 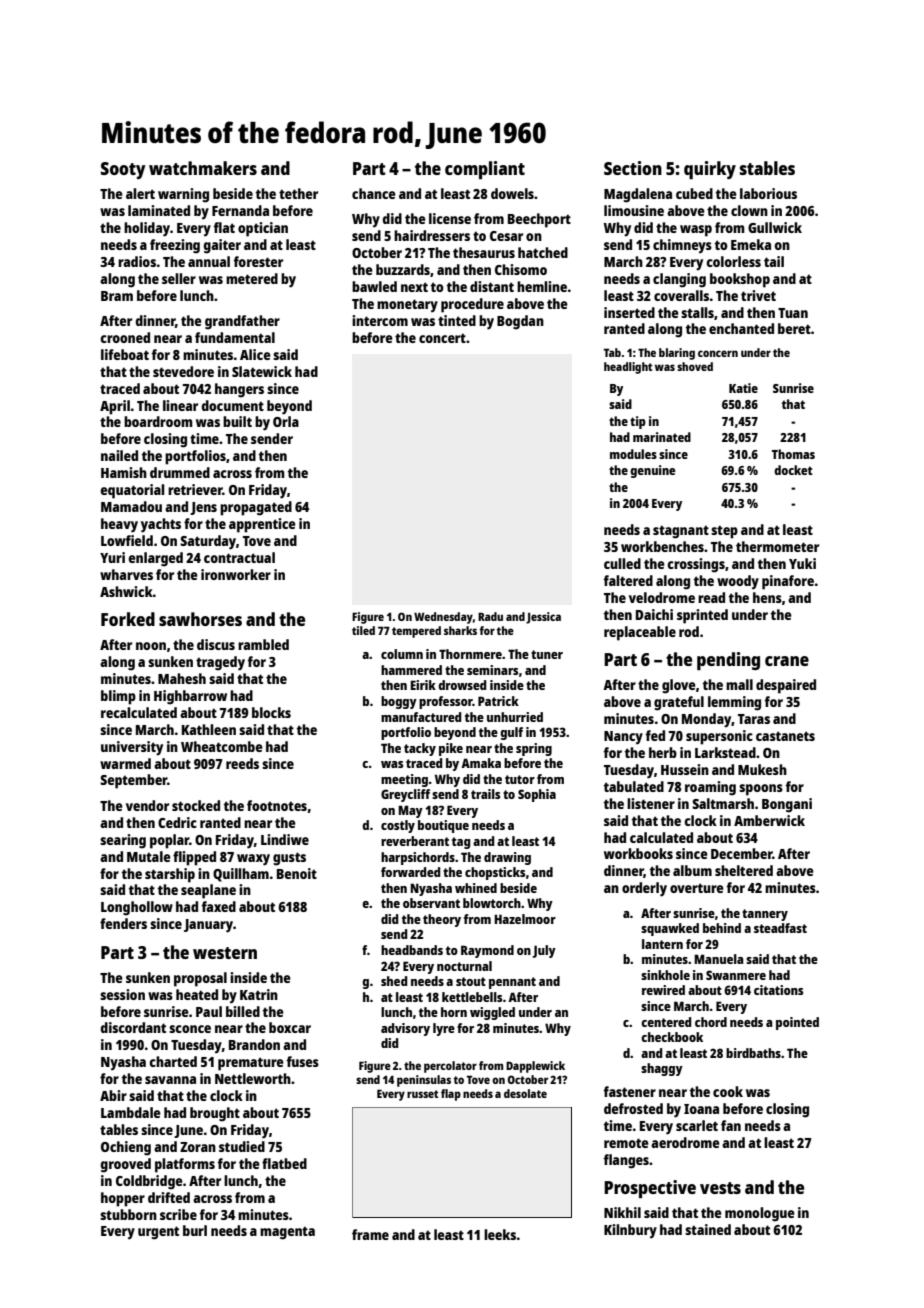 I want to click on tail, so click(x=774, y=261).
